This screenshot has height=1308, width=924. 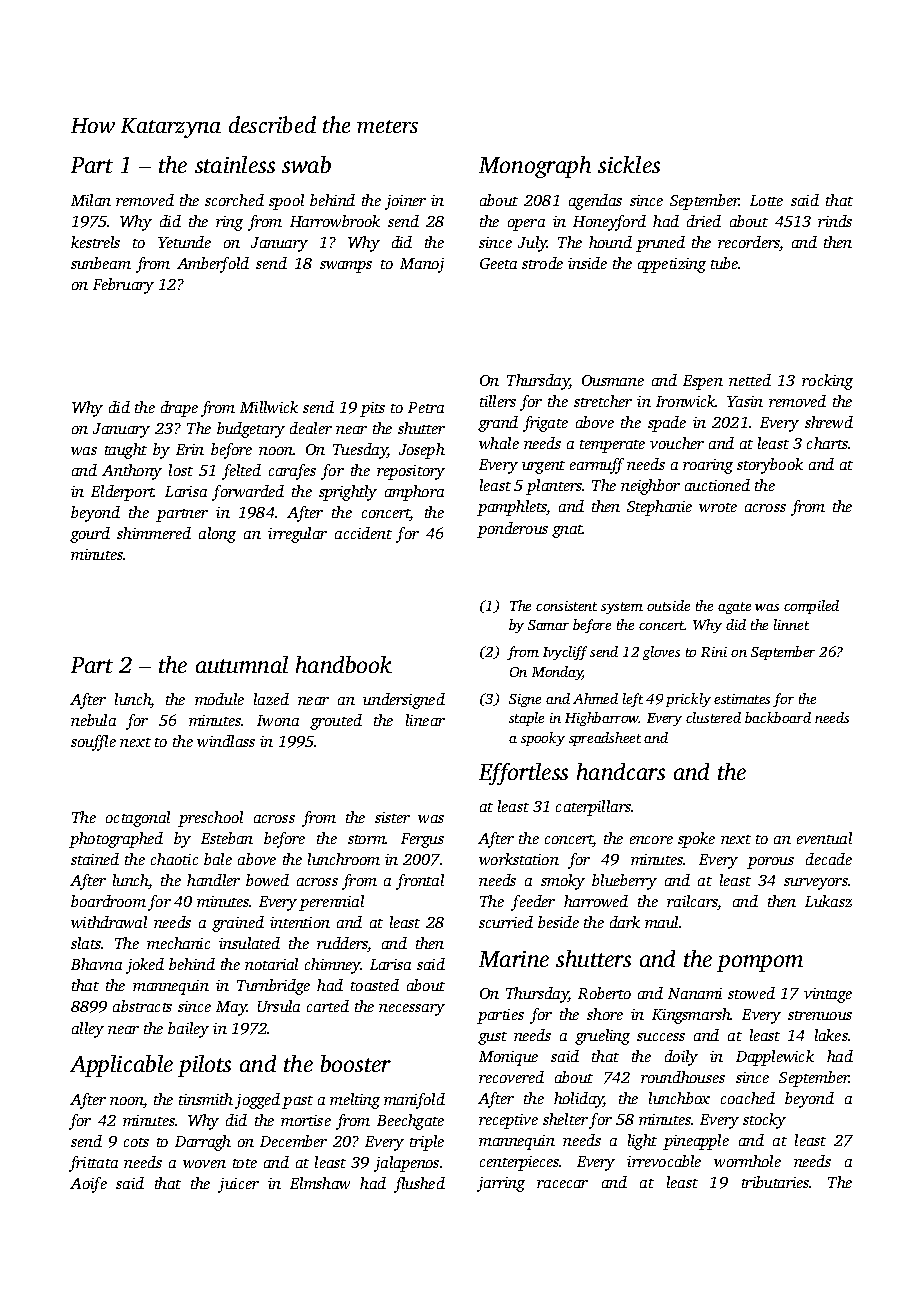 What do you see at coordinates (535, 167) in the screenshot?
I see `Monograph` at bounding box center [535, 167].
